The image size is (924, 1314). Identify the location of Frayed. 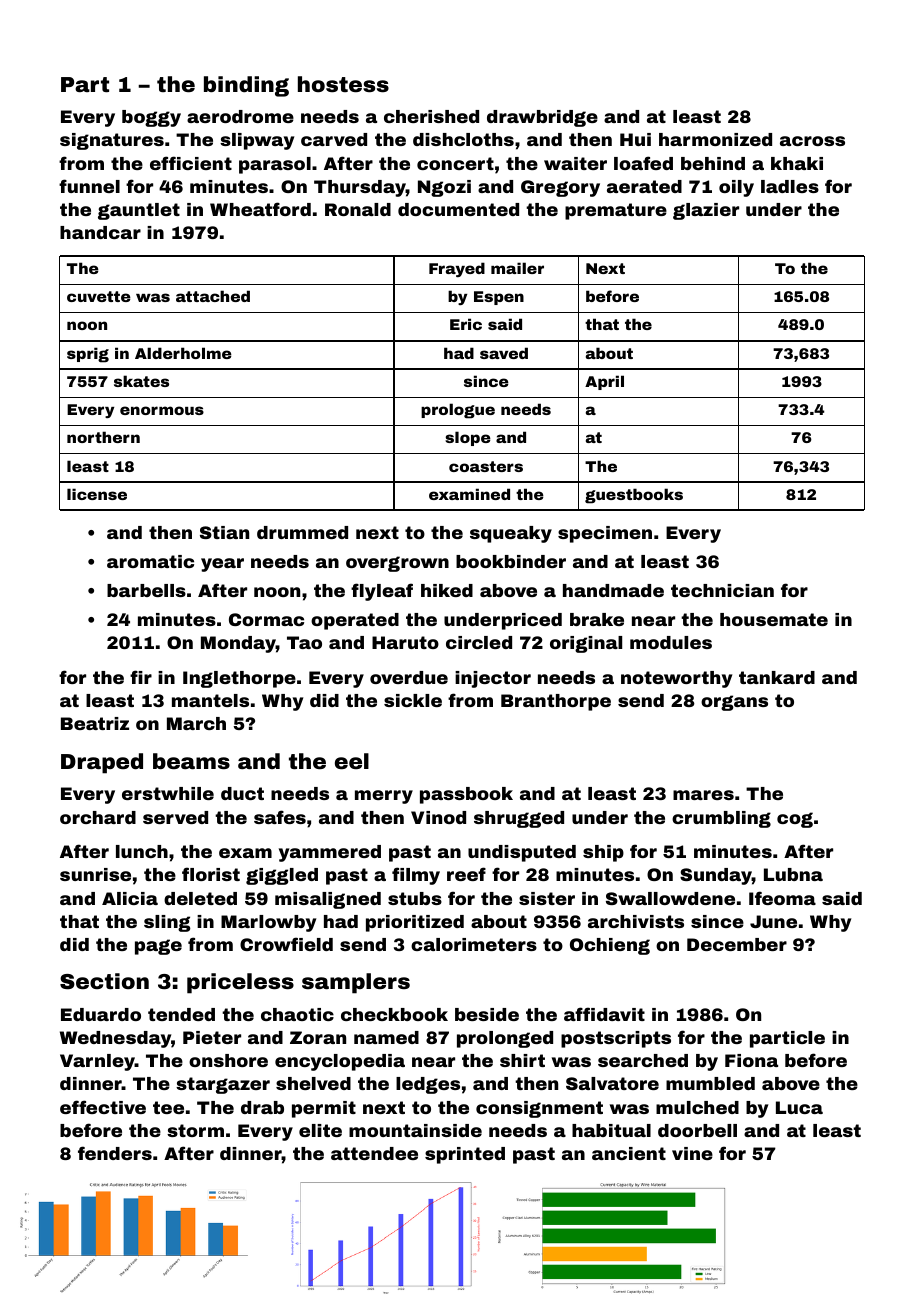
(457, 269).
